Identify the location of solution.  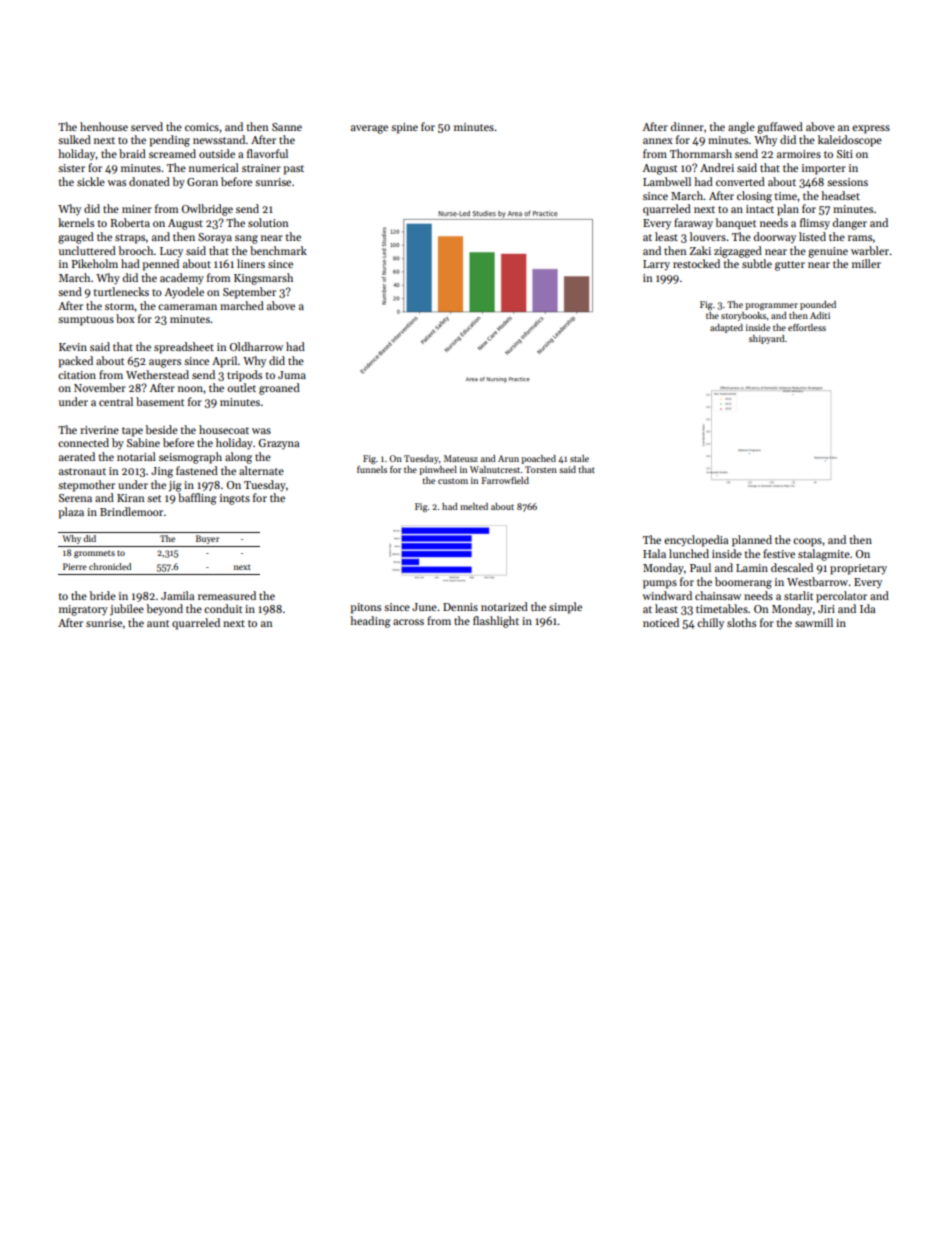
(268, 222).
